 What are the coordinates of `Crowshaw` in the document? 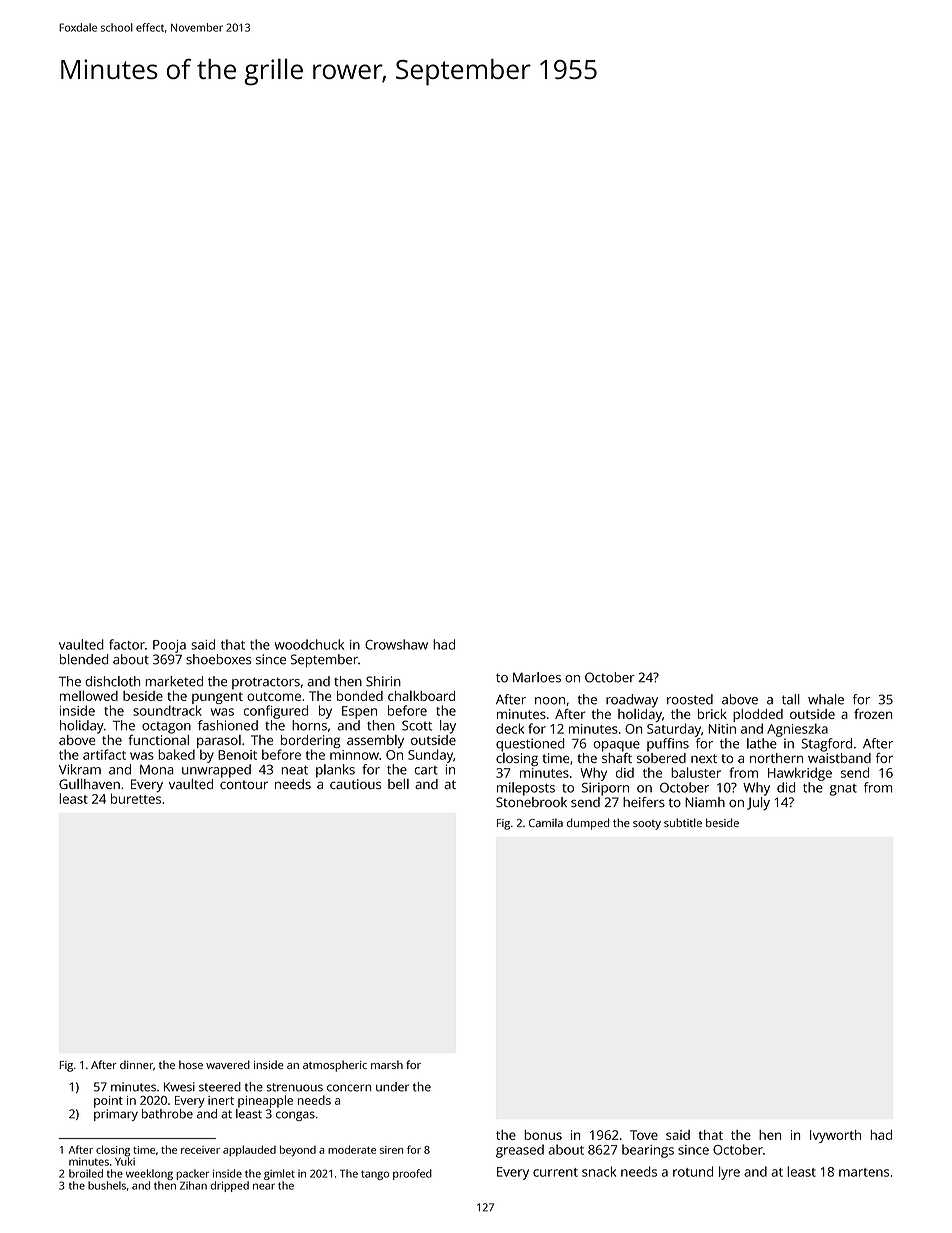 It's located at (396, 644).
